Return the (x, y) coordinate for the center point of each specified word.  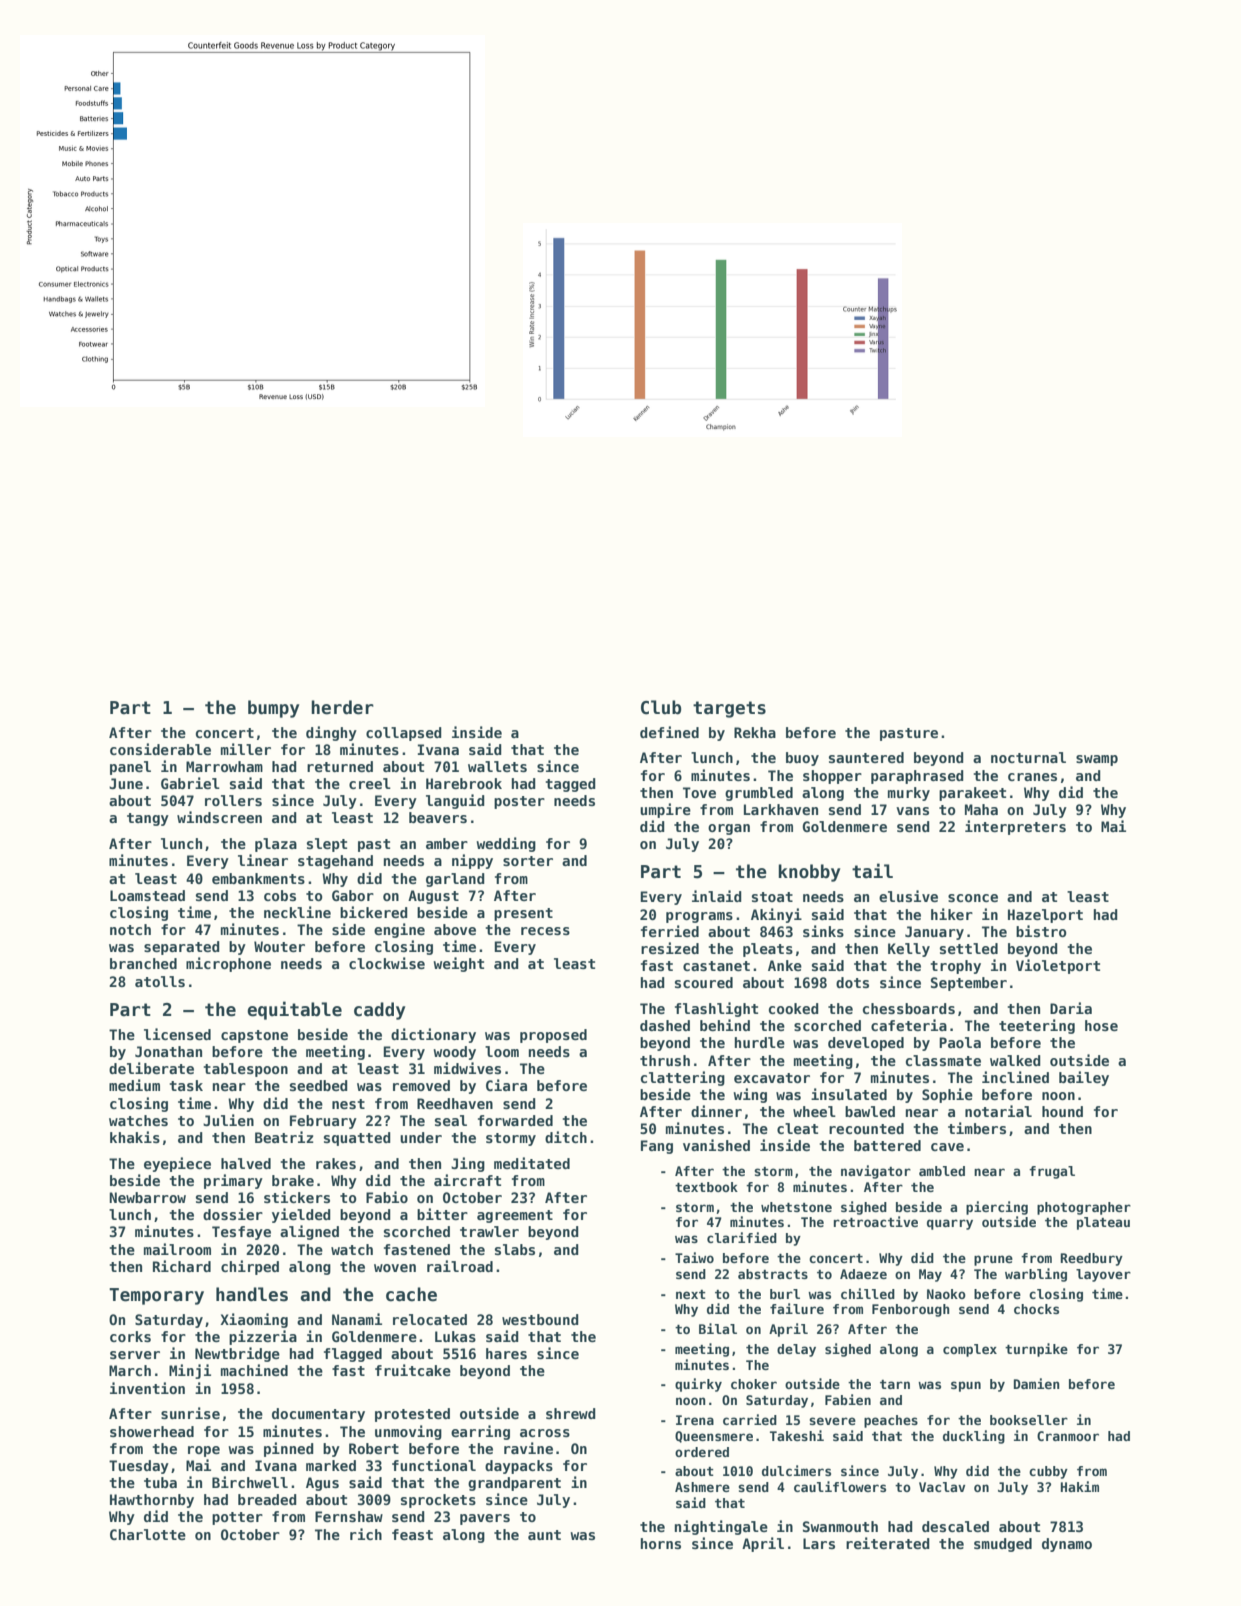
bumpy (273, 709)
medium (134, 1085)
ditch (566, 1137)
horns (660, 1543)
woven (395, 1268)
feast (412, 1534)
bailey (1084, 1078)
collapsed (404, 734)
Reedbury (1091, 1259)
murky (909, 794)
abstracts (773, 1274)
